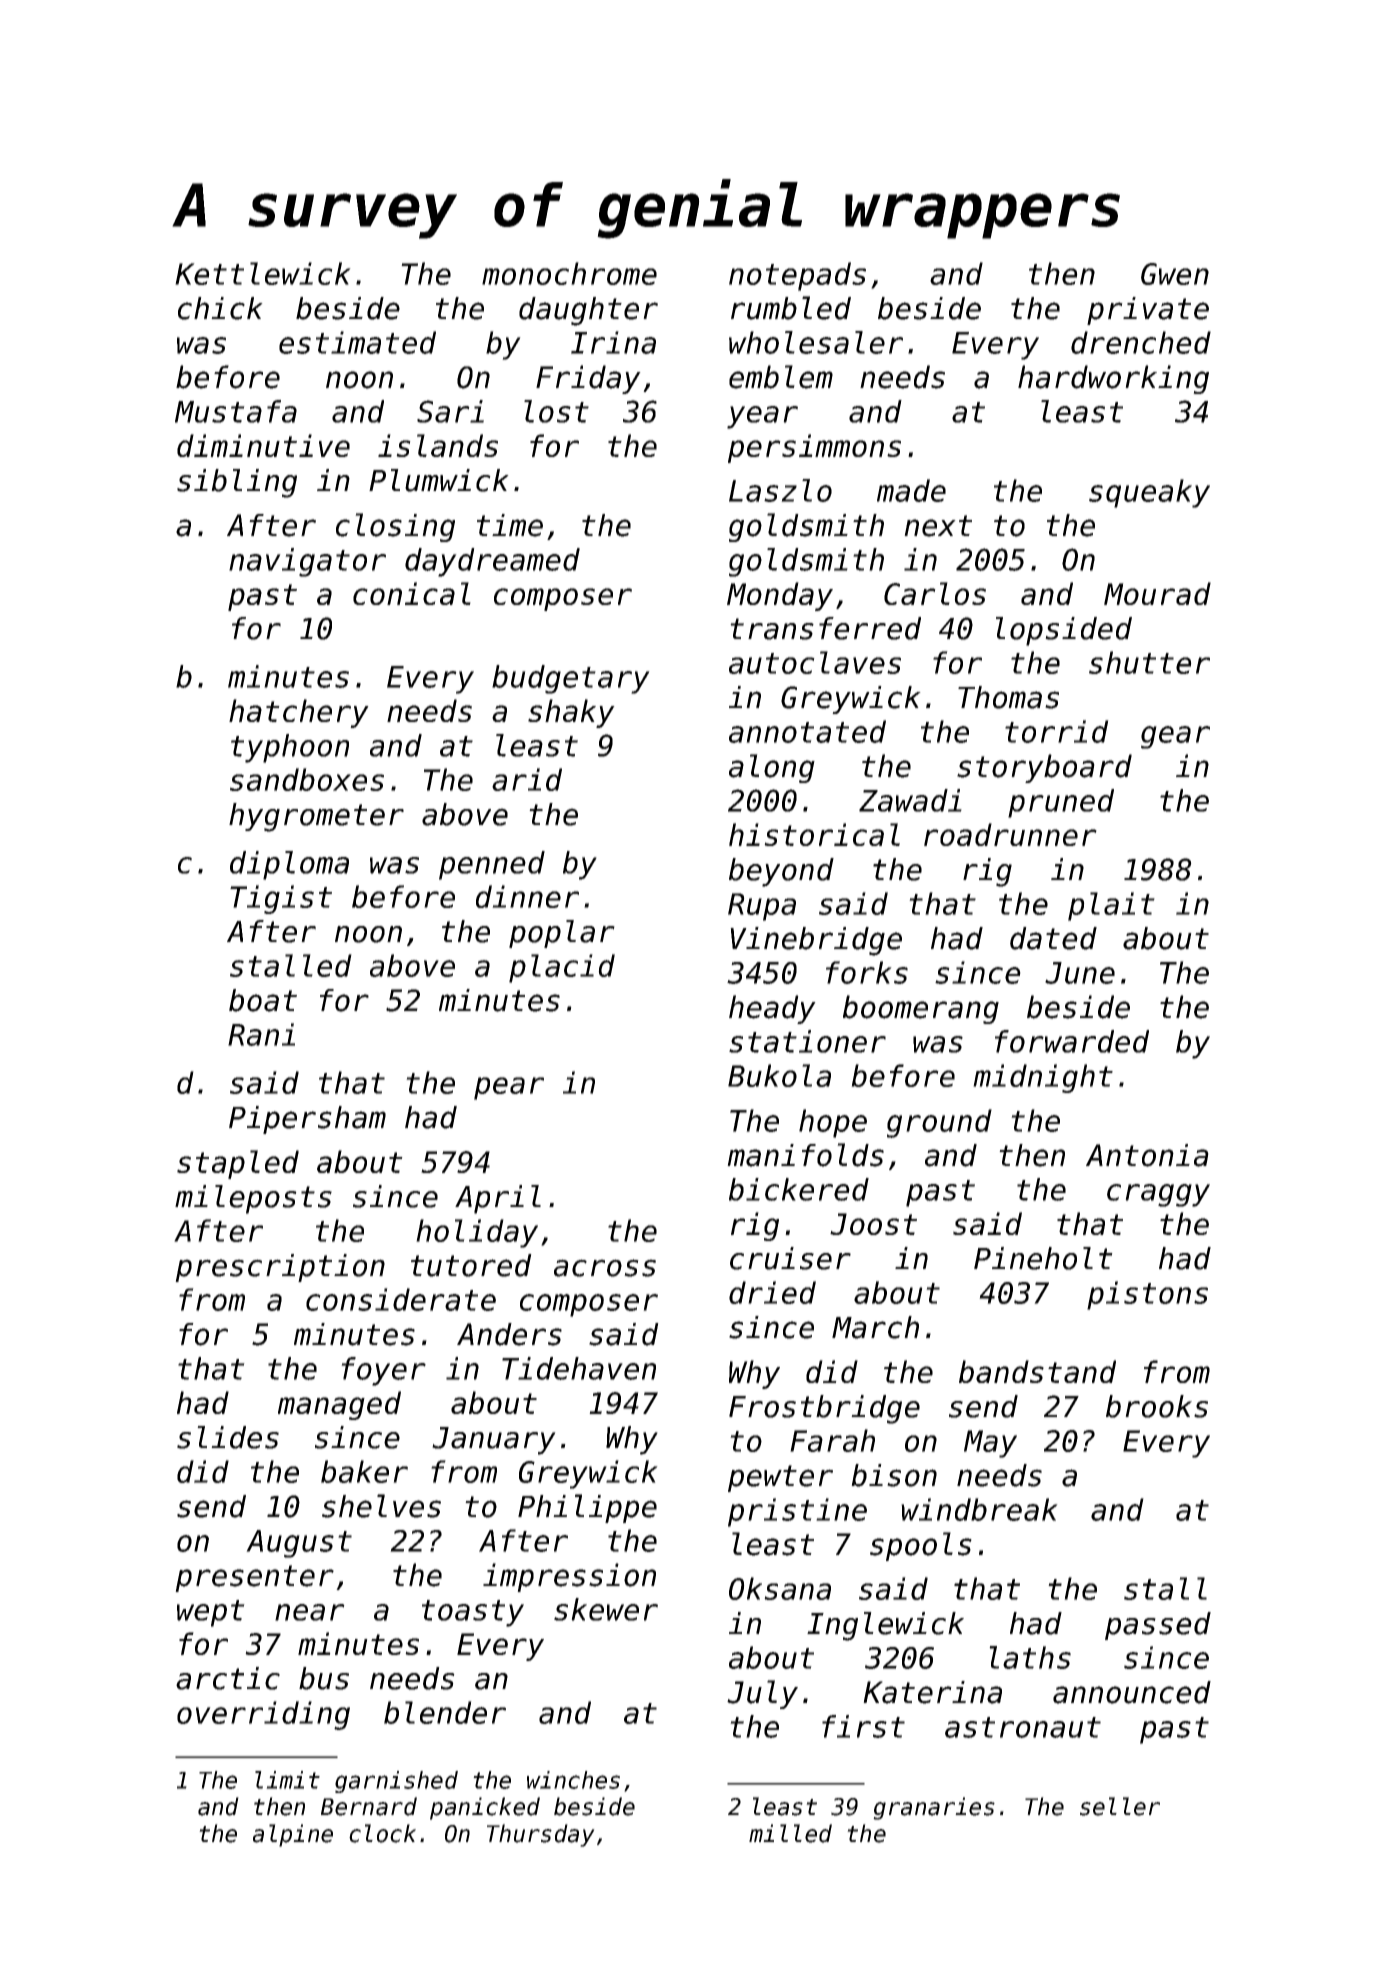 The image size is (1386, 1969). I want to click on winches, so click(573, 1780).
